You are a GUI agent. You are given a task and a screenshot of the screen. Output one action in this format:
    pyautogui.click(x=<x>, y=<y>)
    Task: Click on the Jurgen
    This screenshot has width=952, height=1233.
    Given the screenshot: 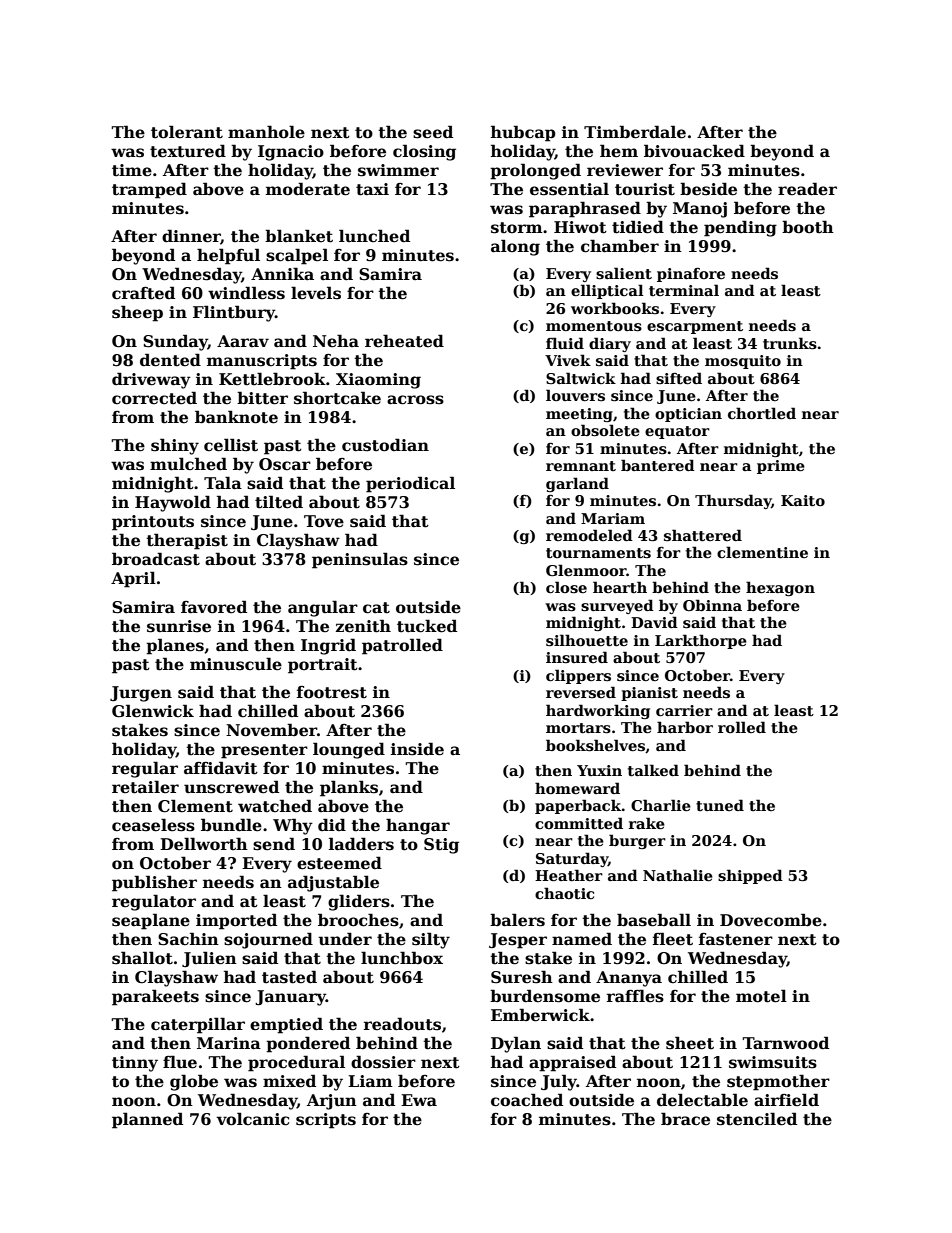 What is the action you would take?
    pyautogui.click(x=141, y=694)
